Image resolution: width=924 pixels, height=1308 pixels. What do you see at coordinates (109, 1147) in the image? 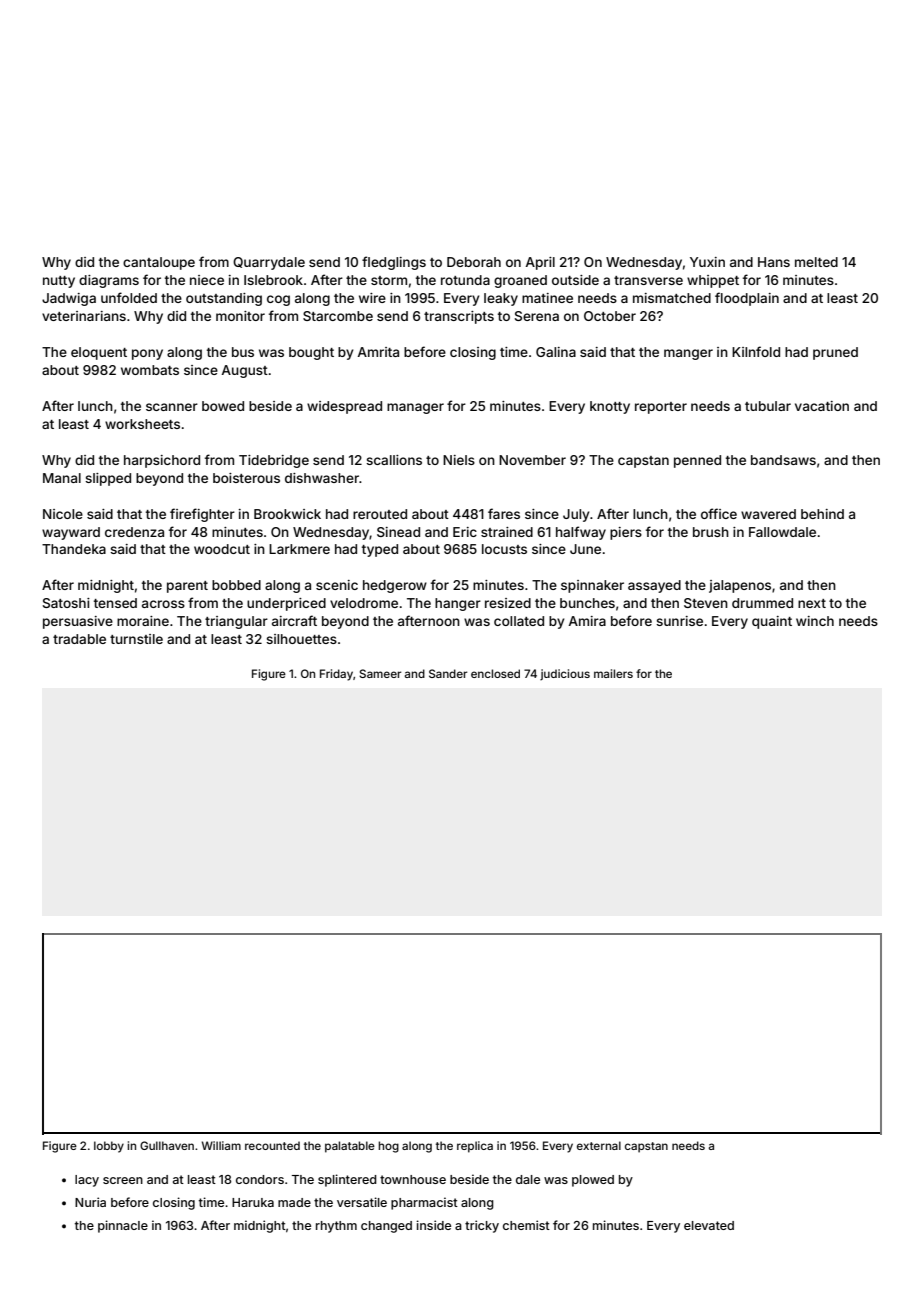
I see `lobby` at bounding box center [109, 1147].
